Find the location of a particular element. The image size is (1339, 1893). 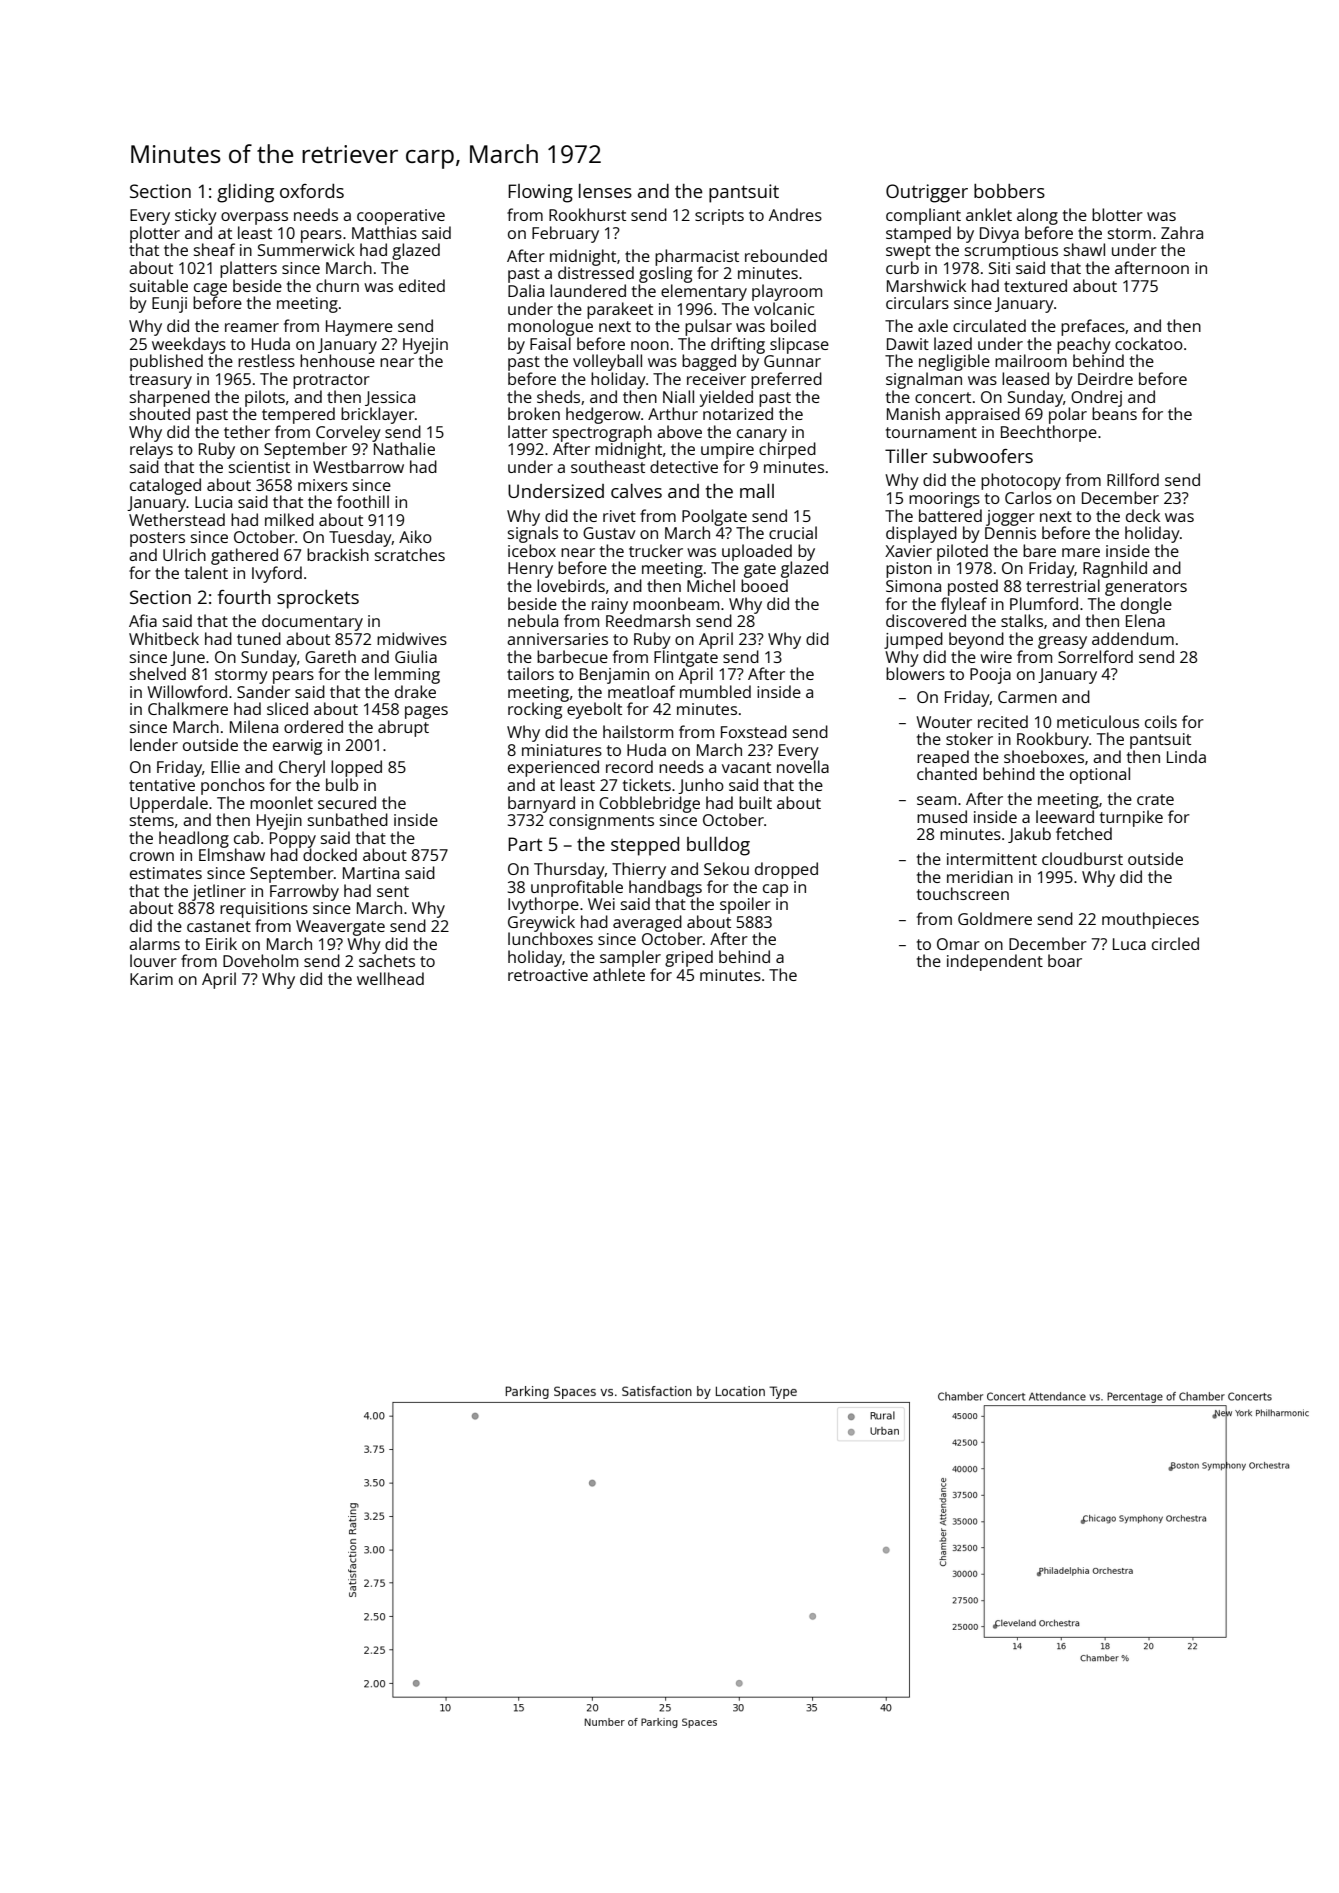

generators is located at coordinates (1146, 588).
